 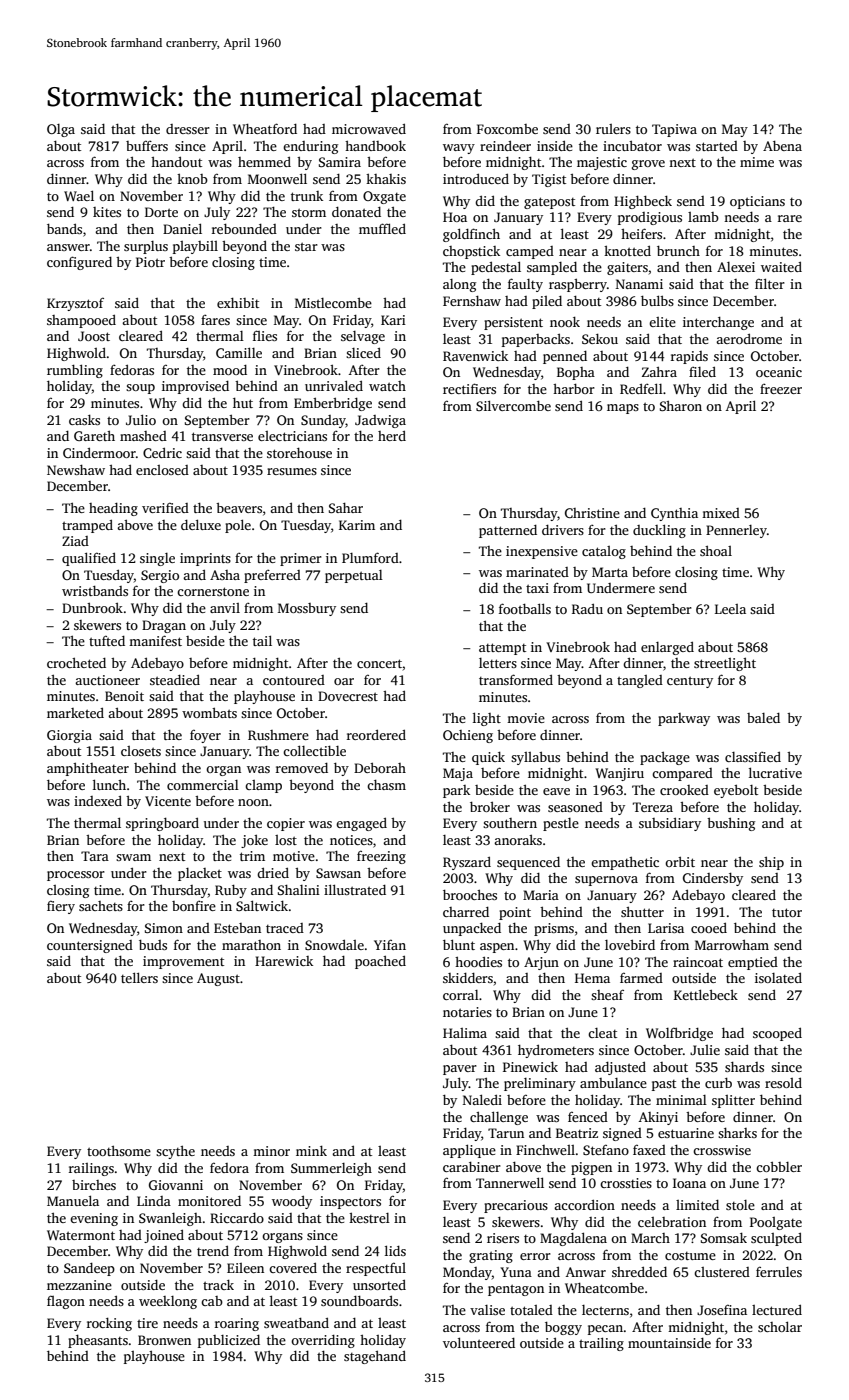 I want to click on Hema, so click(x=592, y=978).
